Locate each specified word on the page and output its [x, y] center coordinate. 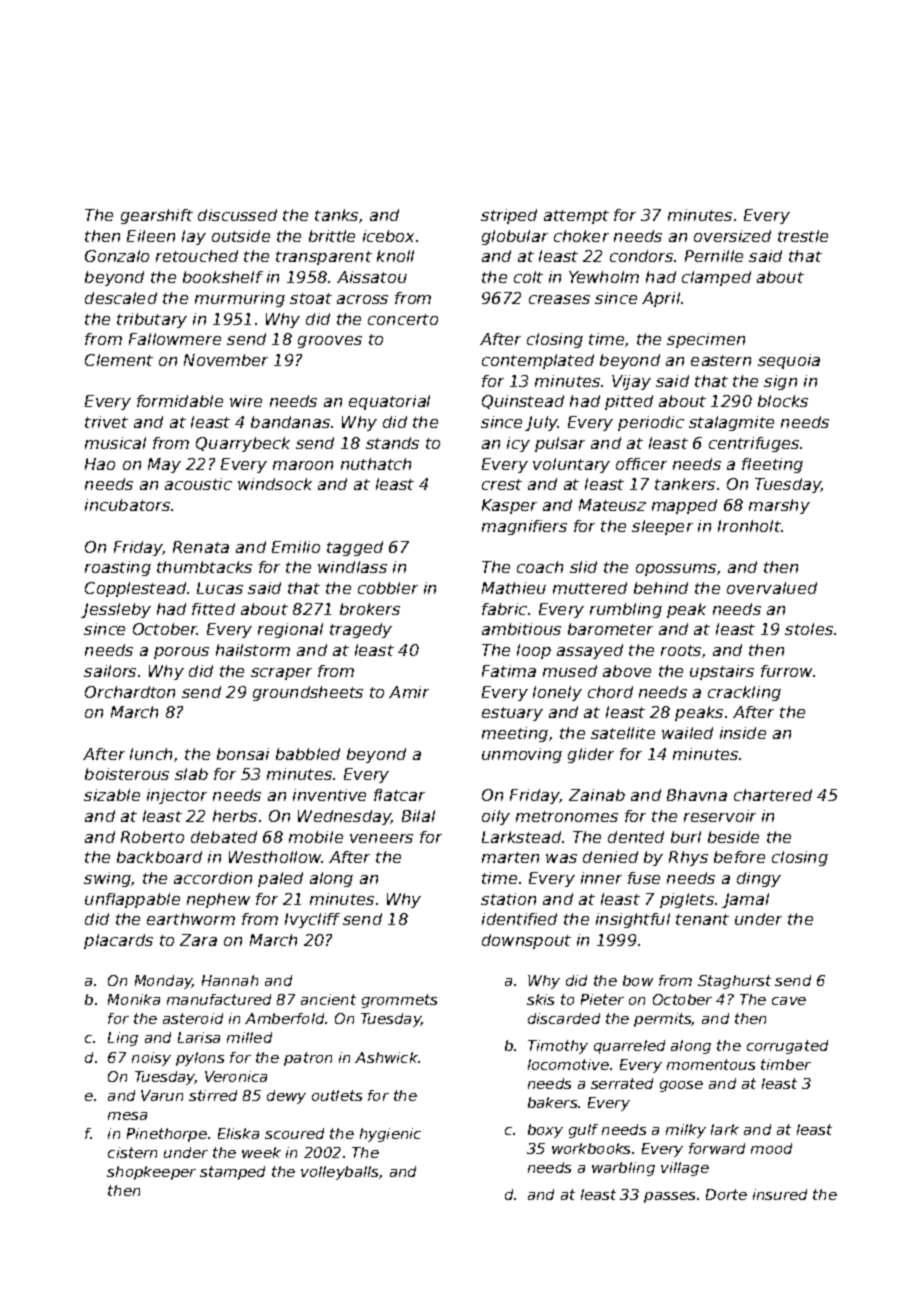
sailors [110, 671]
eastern [721, 360]
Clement [119, 360]
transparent [324, 258]
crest [502, 484]
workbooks [591, 1148]
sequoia [789, 361]
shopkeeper [151, 1173]
